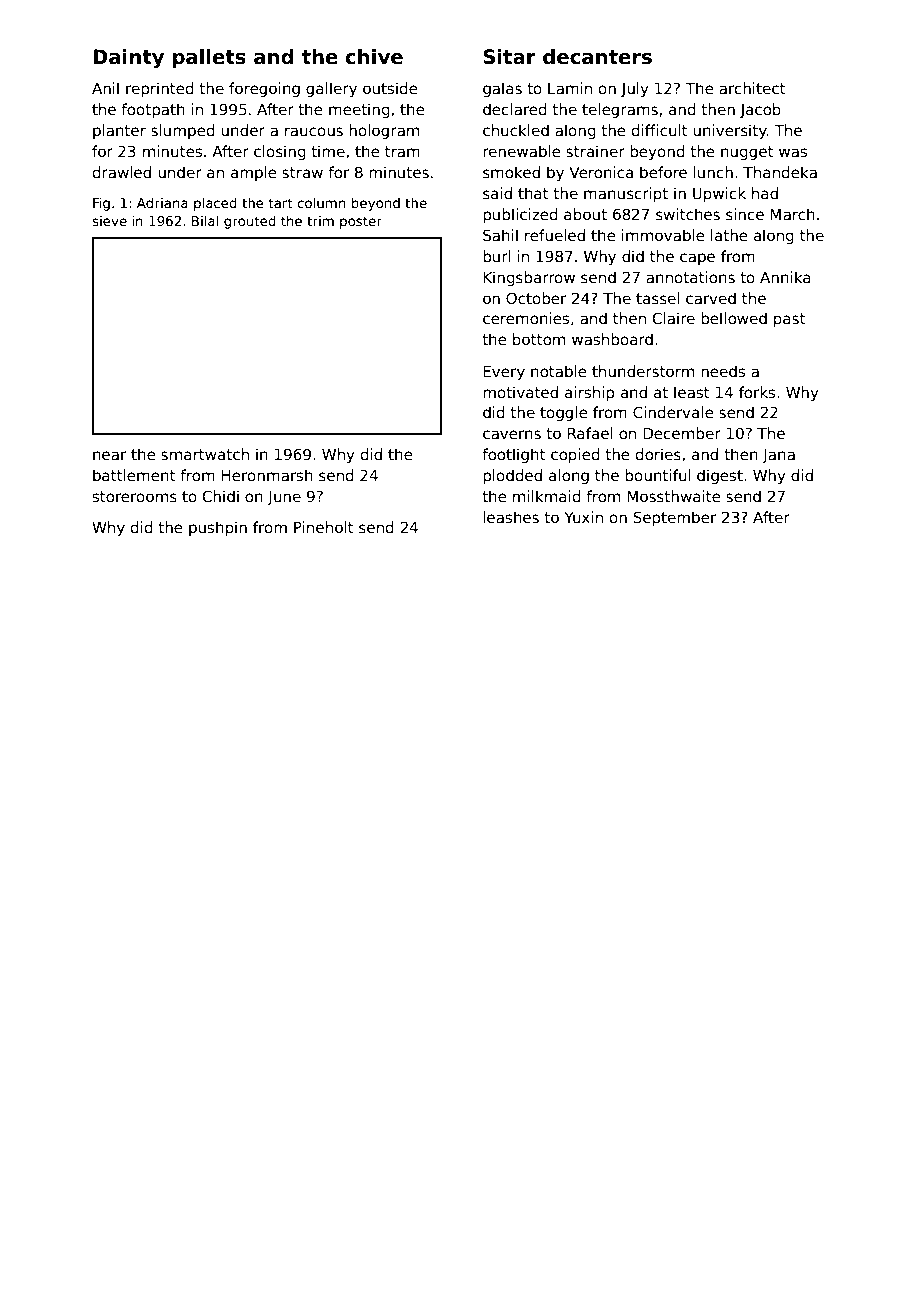 Image resolution: width=924 pixels, height=1308 pixels. What do you see at coordinates (218, 528) in the screenshot?
I see `pushpin` at bounding box center [218, 528].
